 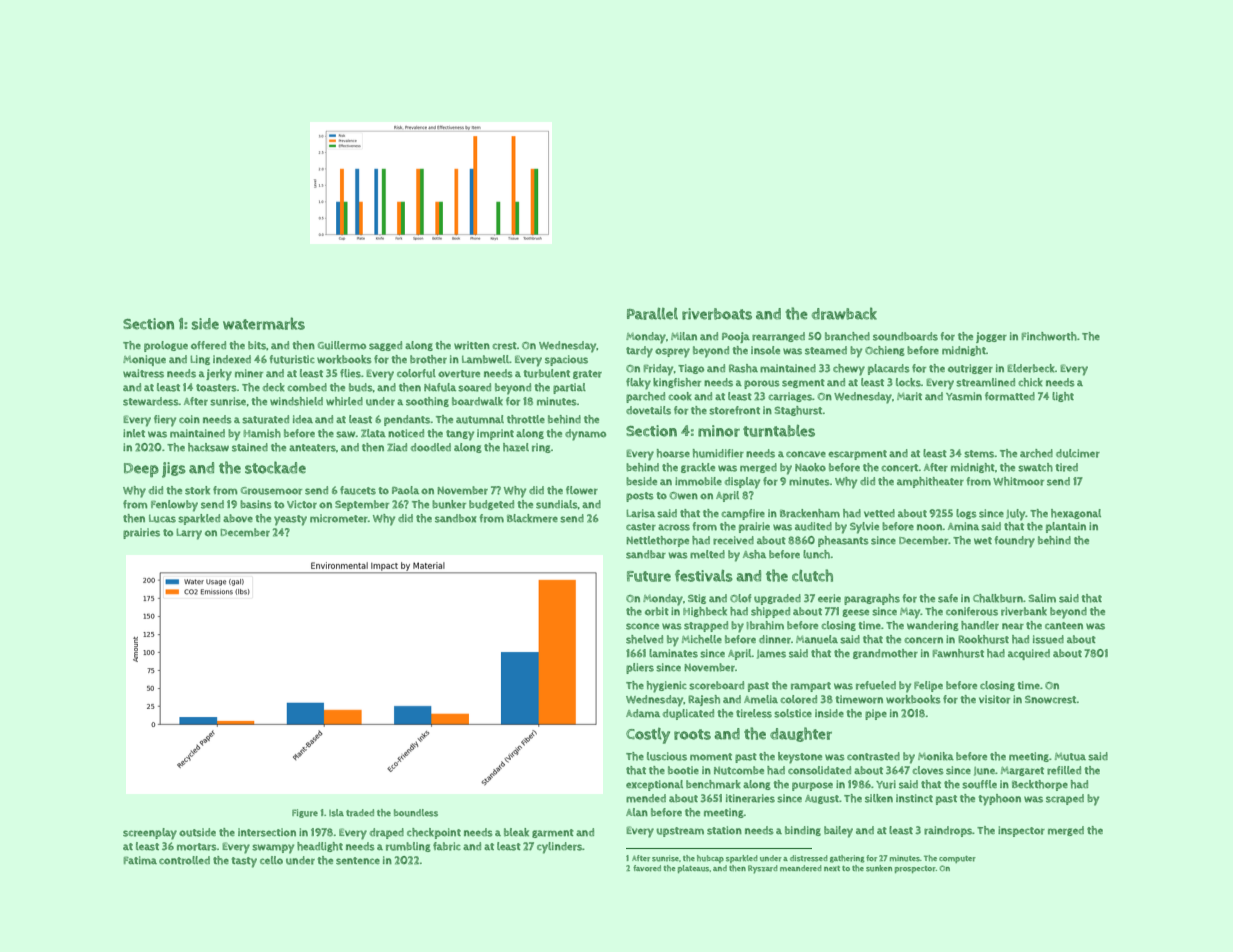 What do you see at coordinates (680, 396) in the image?
I see `cook` at bounding box center [680, 396].
